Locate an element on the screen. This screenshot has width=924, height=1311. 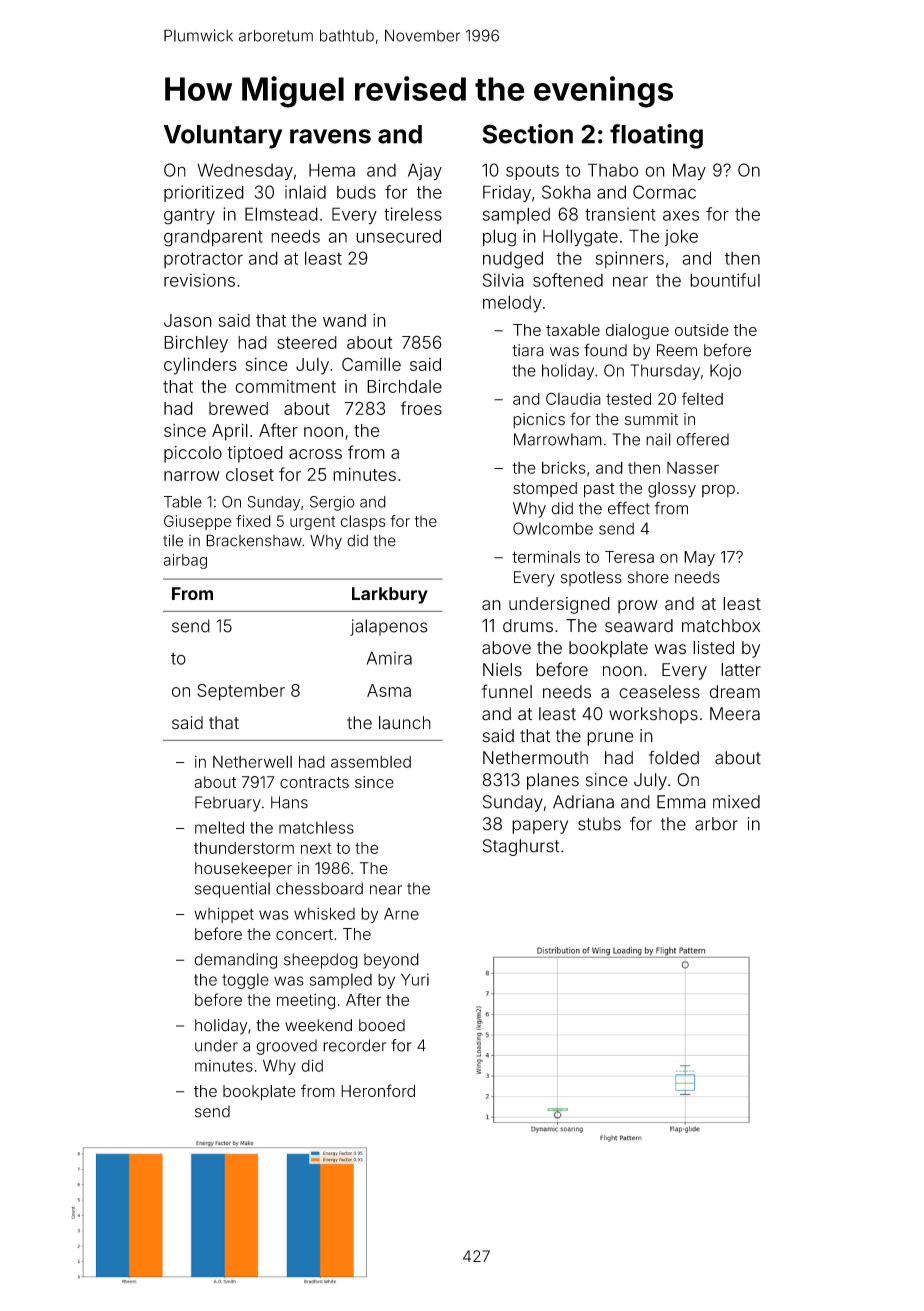
floating is located at coordinates (656, 136).
